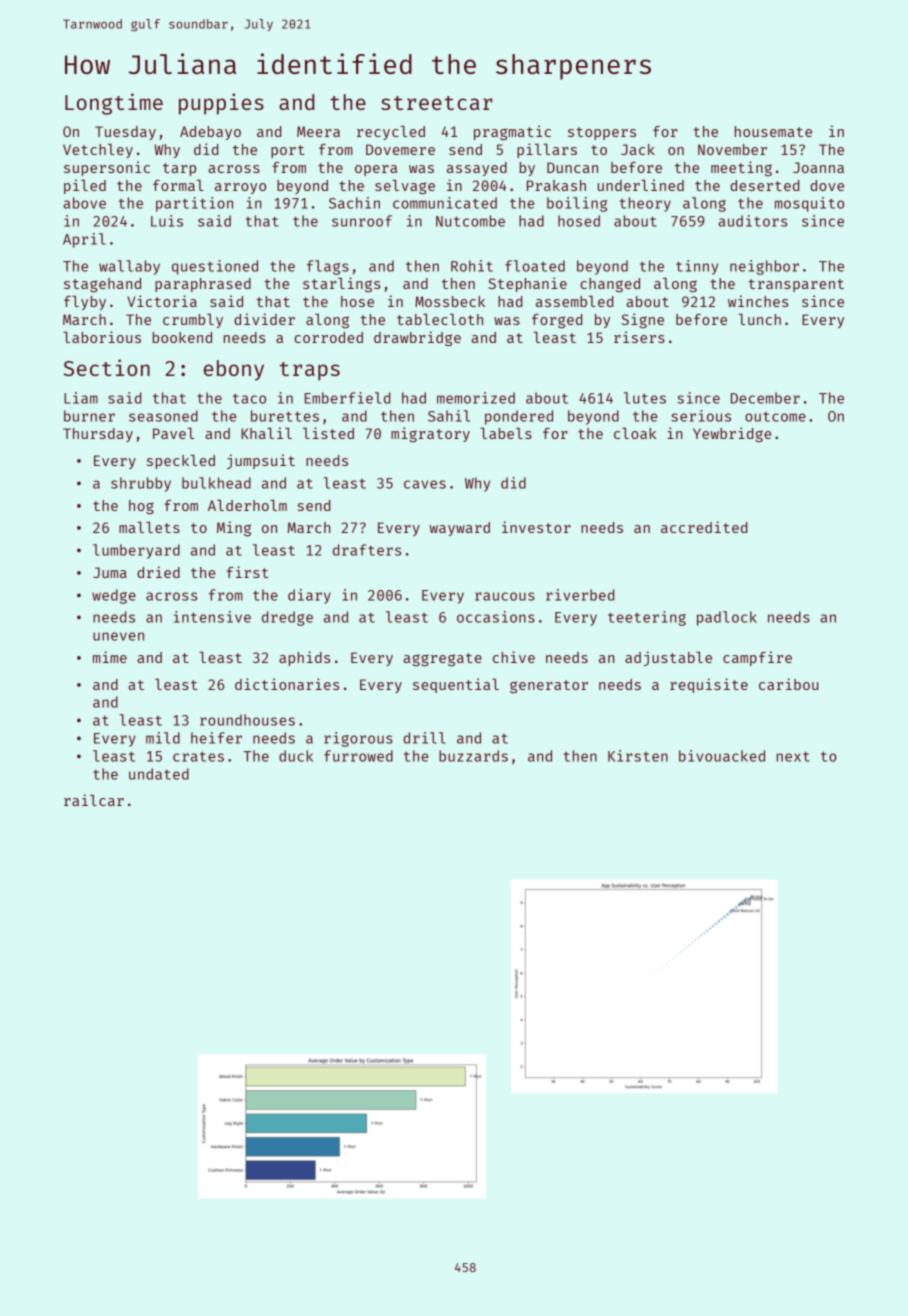  I want to click on Vetchley, so click(98, 151).
